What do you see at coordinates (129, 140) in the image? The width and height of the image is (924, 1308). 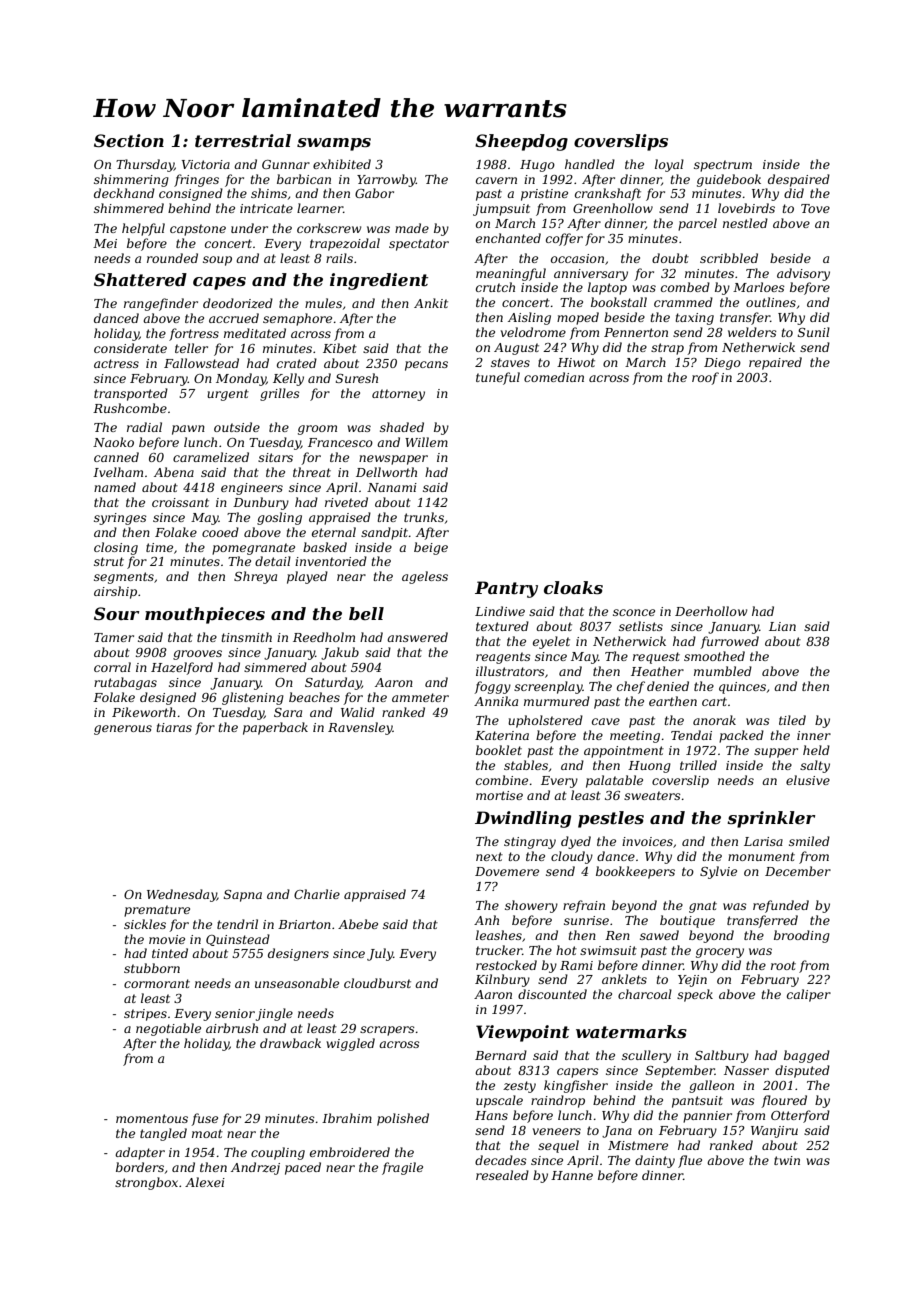 I see `Section` at bounding box center [129, 140].
